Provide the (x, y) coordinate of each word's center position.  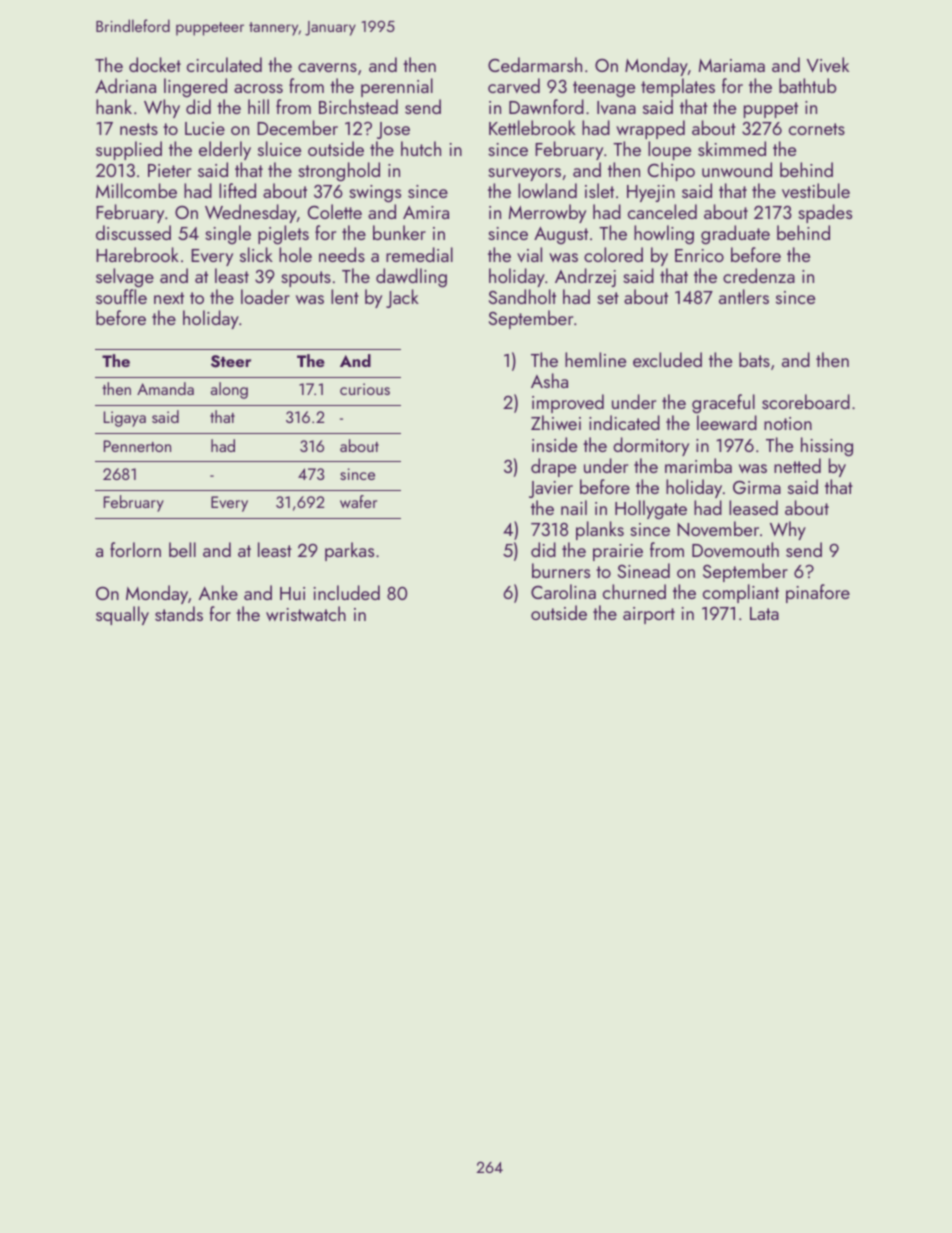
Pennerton (137, 446)
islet (599, 190)
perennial (397, 87)
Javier (551, 489)
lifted (237, 190)
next (169, 298)
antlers (744, 296)
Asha (549, 380)
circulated (224, 64)
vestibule (816, 190)
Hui (292, 593)
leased (753, 507)
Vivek (828, 64)
